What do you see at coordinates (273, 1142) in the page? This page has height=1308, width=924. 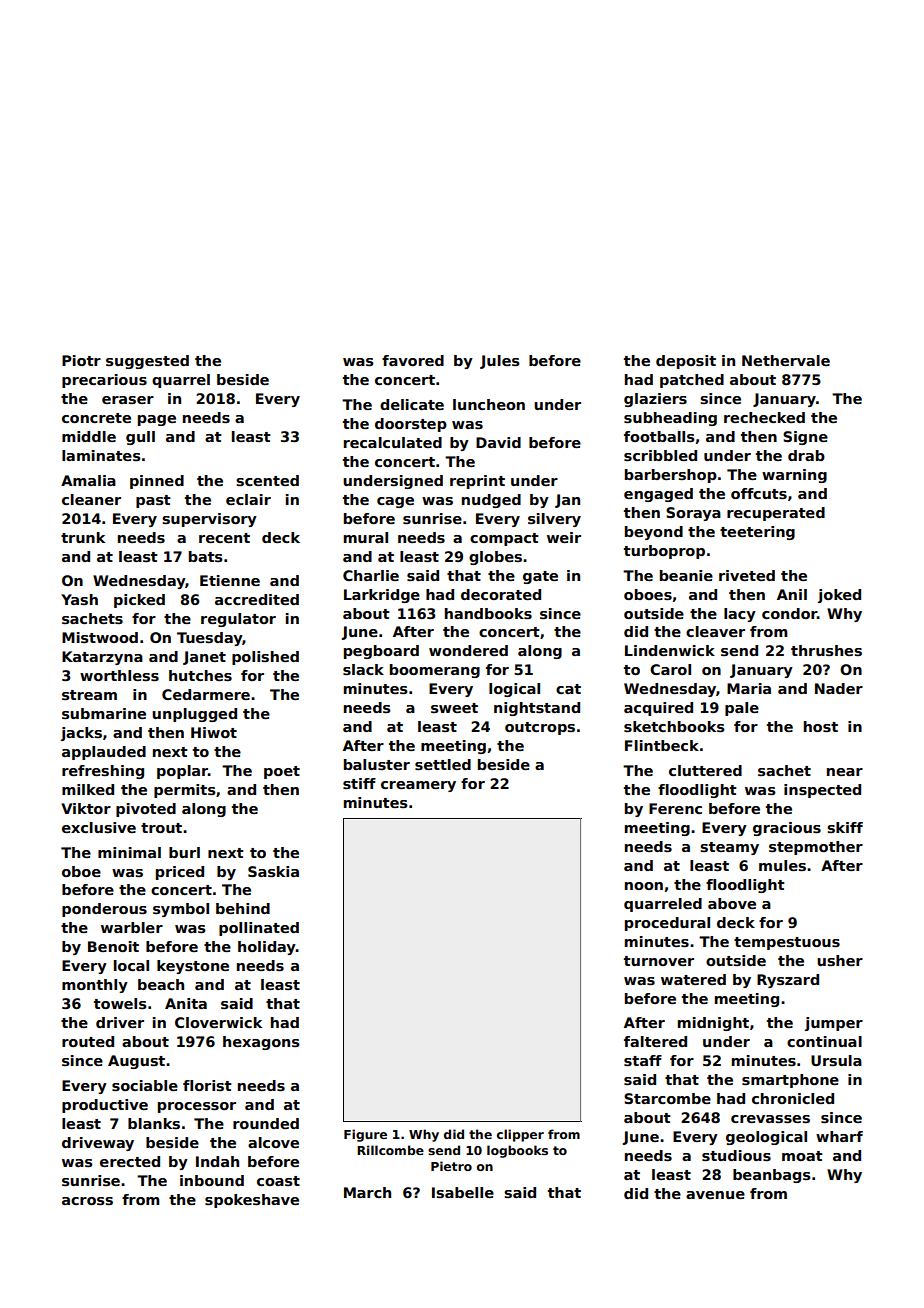 I see `alcove` at bounding box center [273, 1142].
